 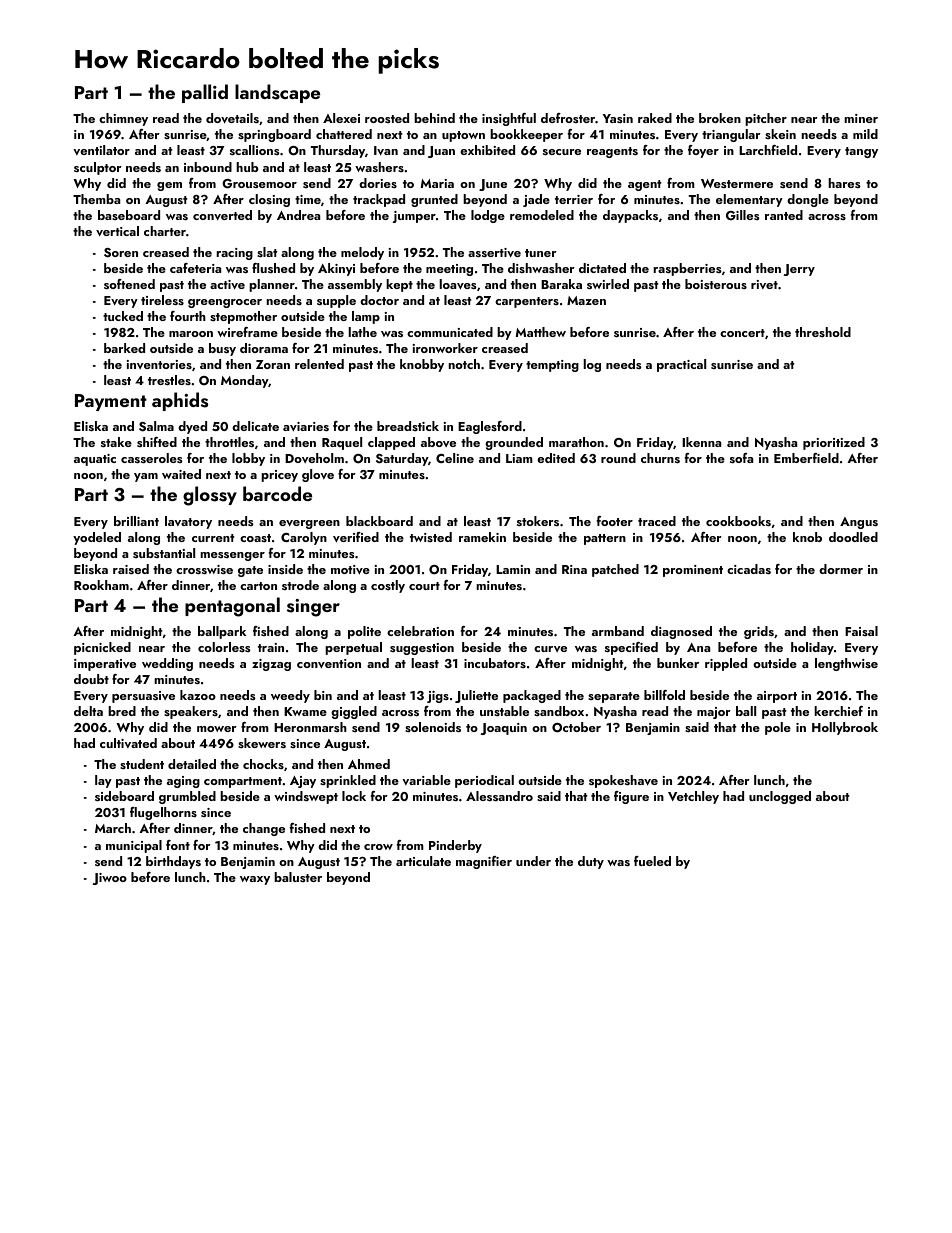 I want to click on Jerry, so click(x=799, y=270).
